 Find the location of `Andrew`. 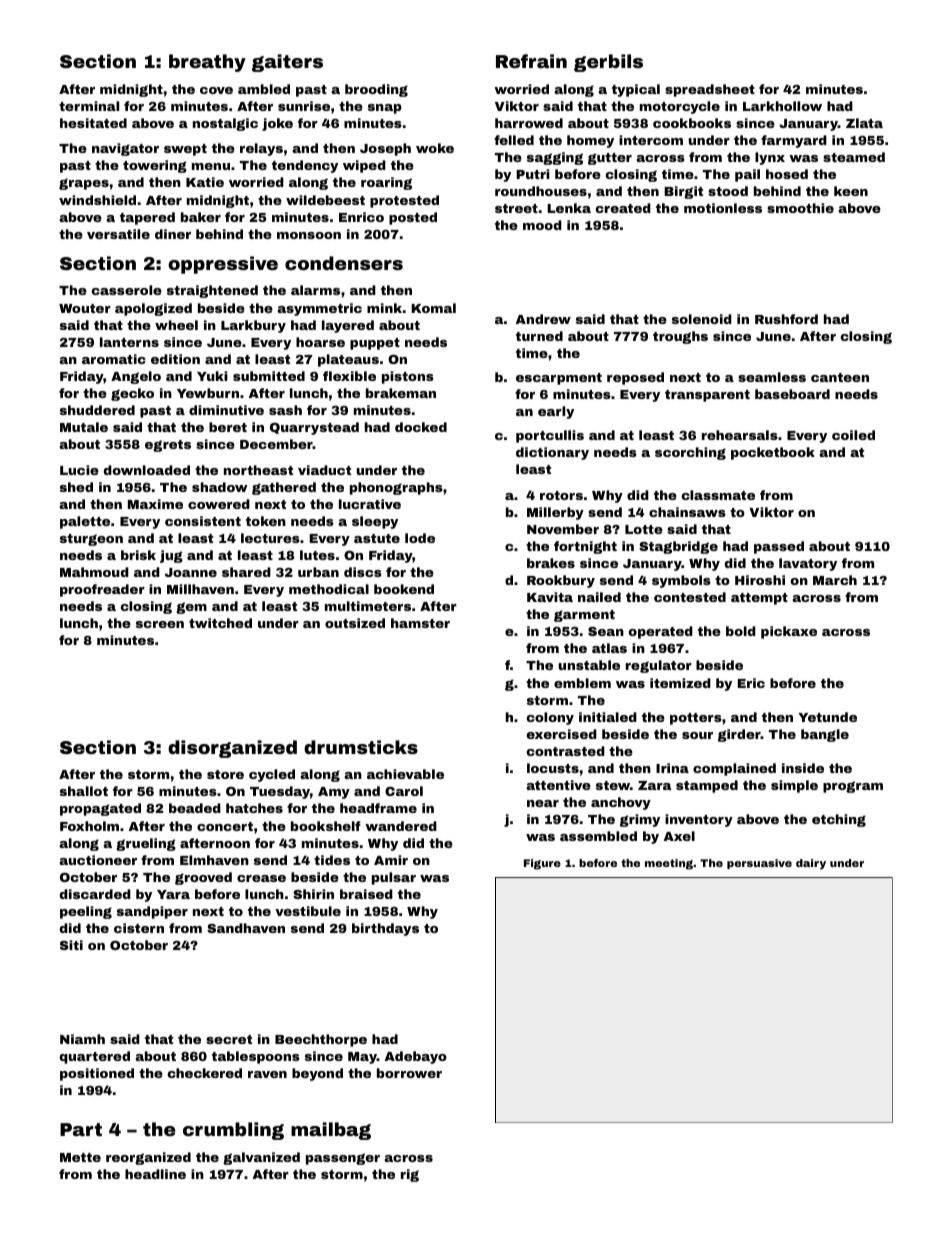

Andrew is located at coordinates (543, 319).
